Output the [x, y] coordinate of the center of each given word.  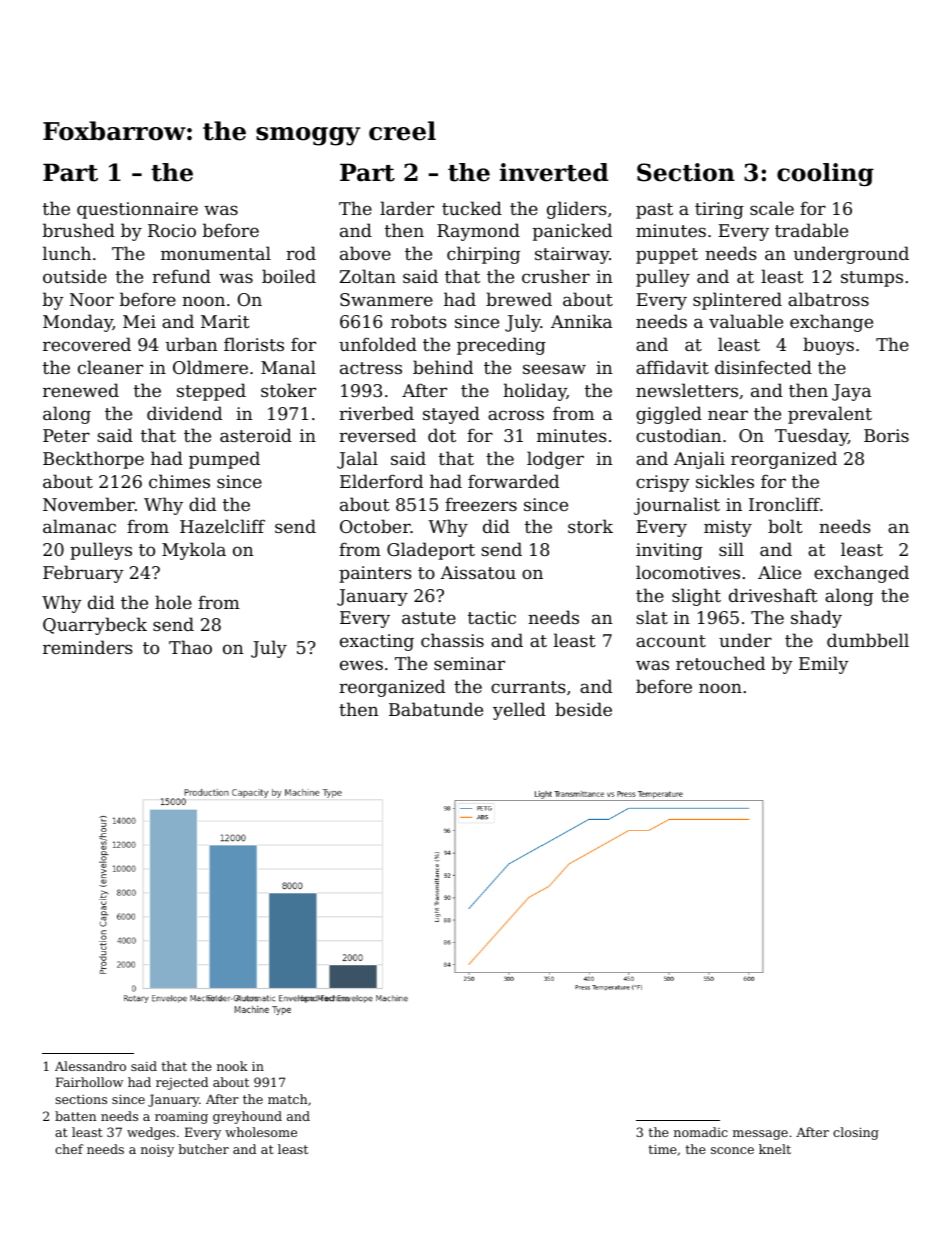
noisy [157, 1151]
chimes [179, 481]
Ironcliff [784, 504]
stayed [451, 415]
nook [232, 1066]
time [663, 1149]
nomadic [701, 1132]
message [760, 1135]
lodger [555, 460]
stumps [872, 279]
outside [75, 276]
